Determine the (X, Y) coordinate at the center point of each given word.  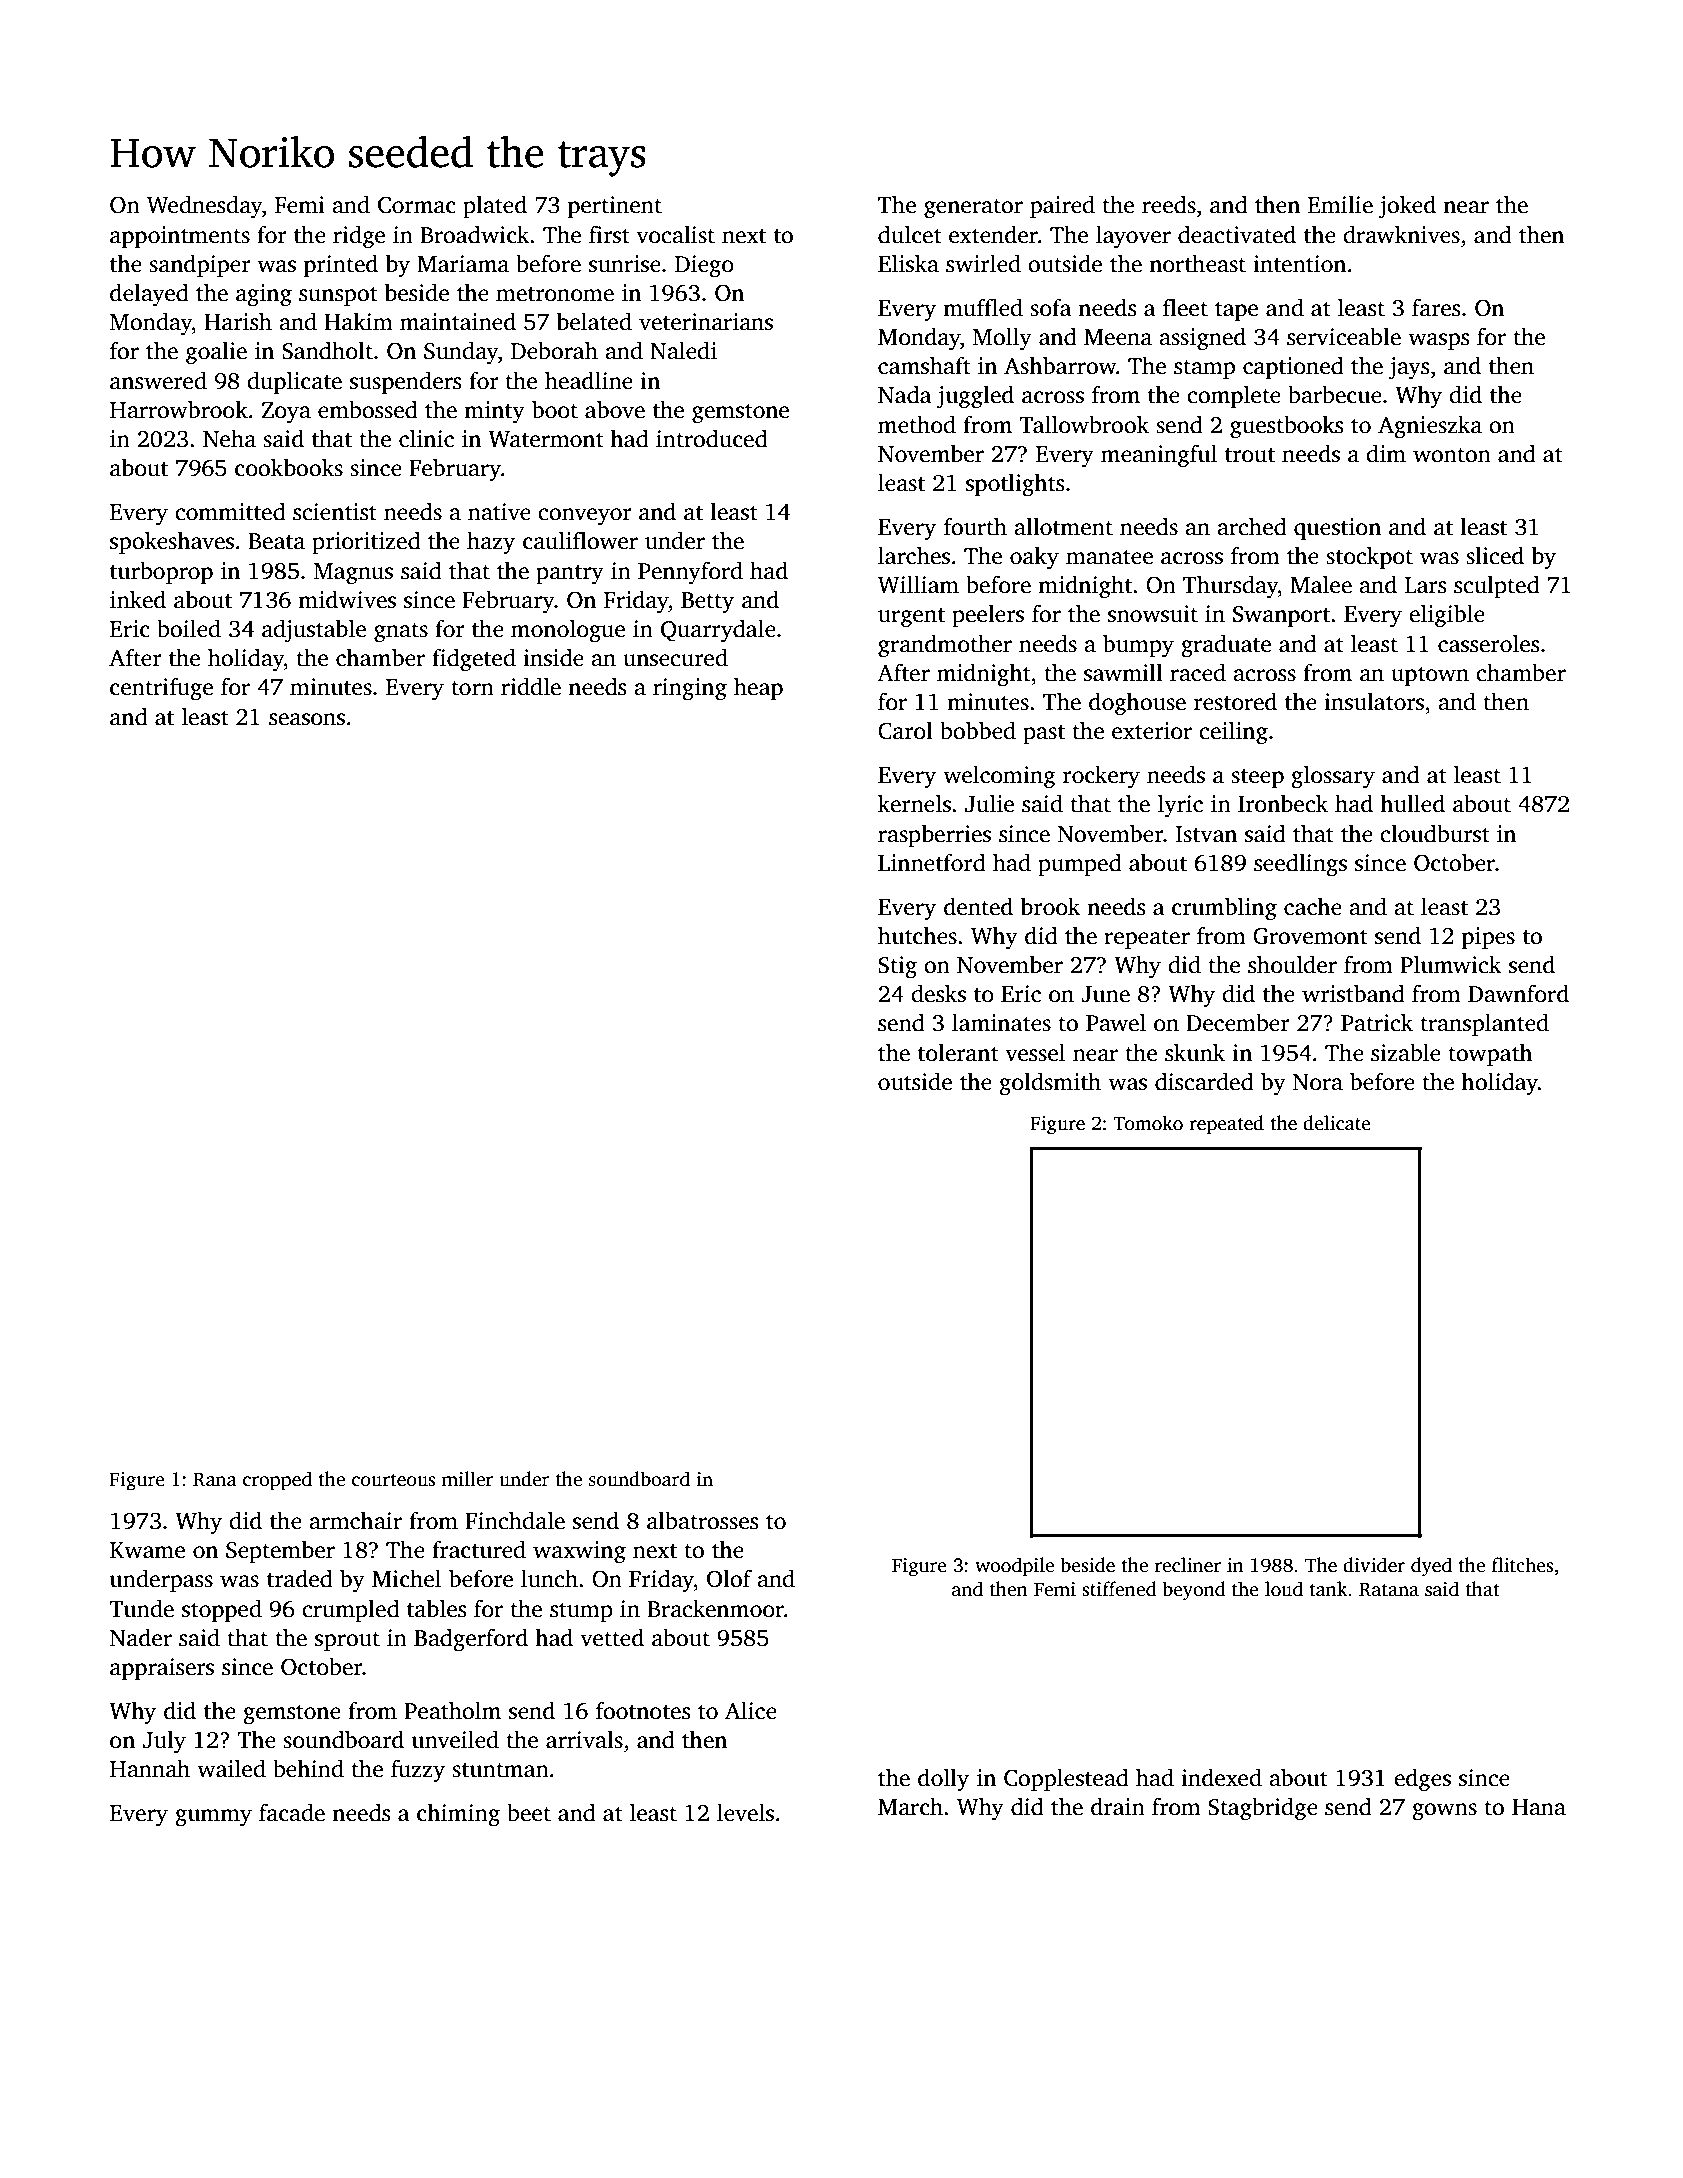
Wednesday (204, 207)
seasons (307, 719)
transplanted (1484, 1024)
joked (1407, 207)
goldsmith (1050, 1084)
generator (973, 209)
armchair (355, 1520)
